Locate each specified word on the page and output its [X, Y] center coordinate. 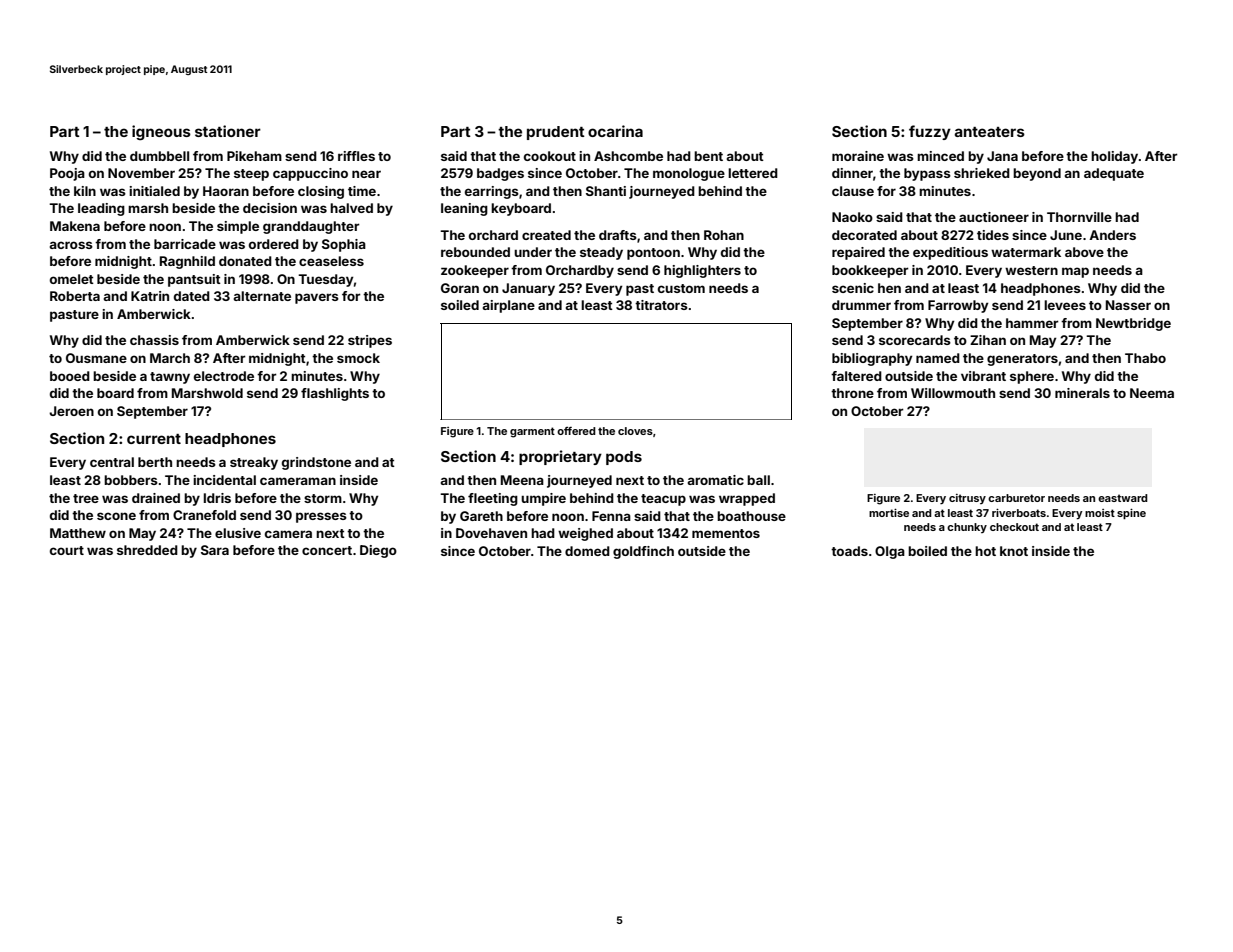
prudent [556, 133]
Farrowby [958, 306]
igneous [161, 132]
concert [327, 550]
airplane [508, 306]
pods [624, 458]
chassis [154, 340]
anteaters [990, 132]
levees [1065, 305]
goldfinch [643, 552]
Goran [460, 288]
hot [985, 551]
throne [852, 393]
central [112, 462]
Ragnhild [187, 262]
